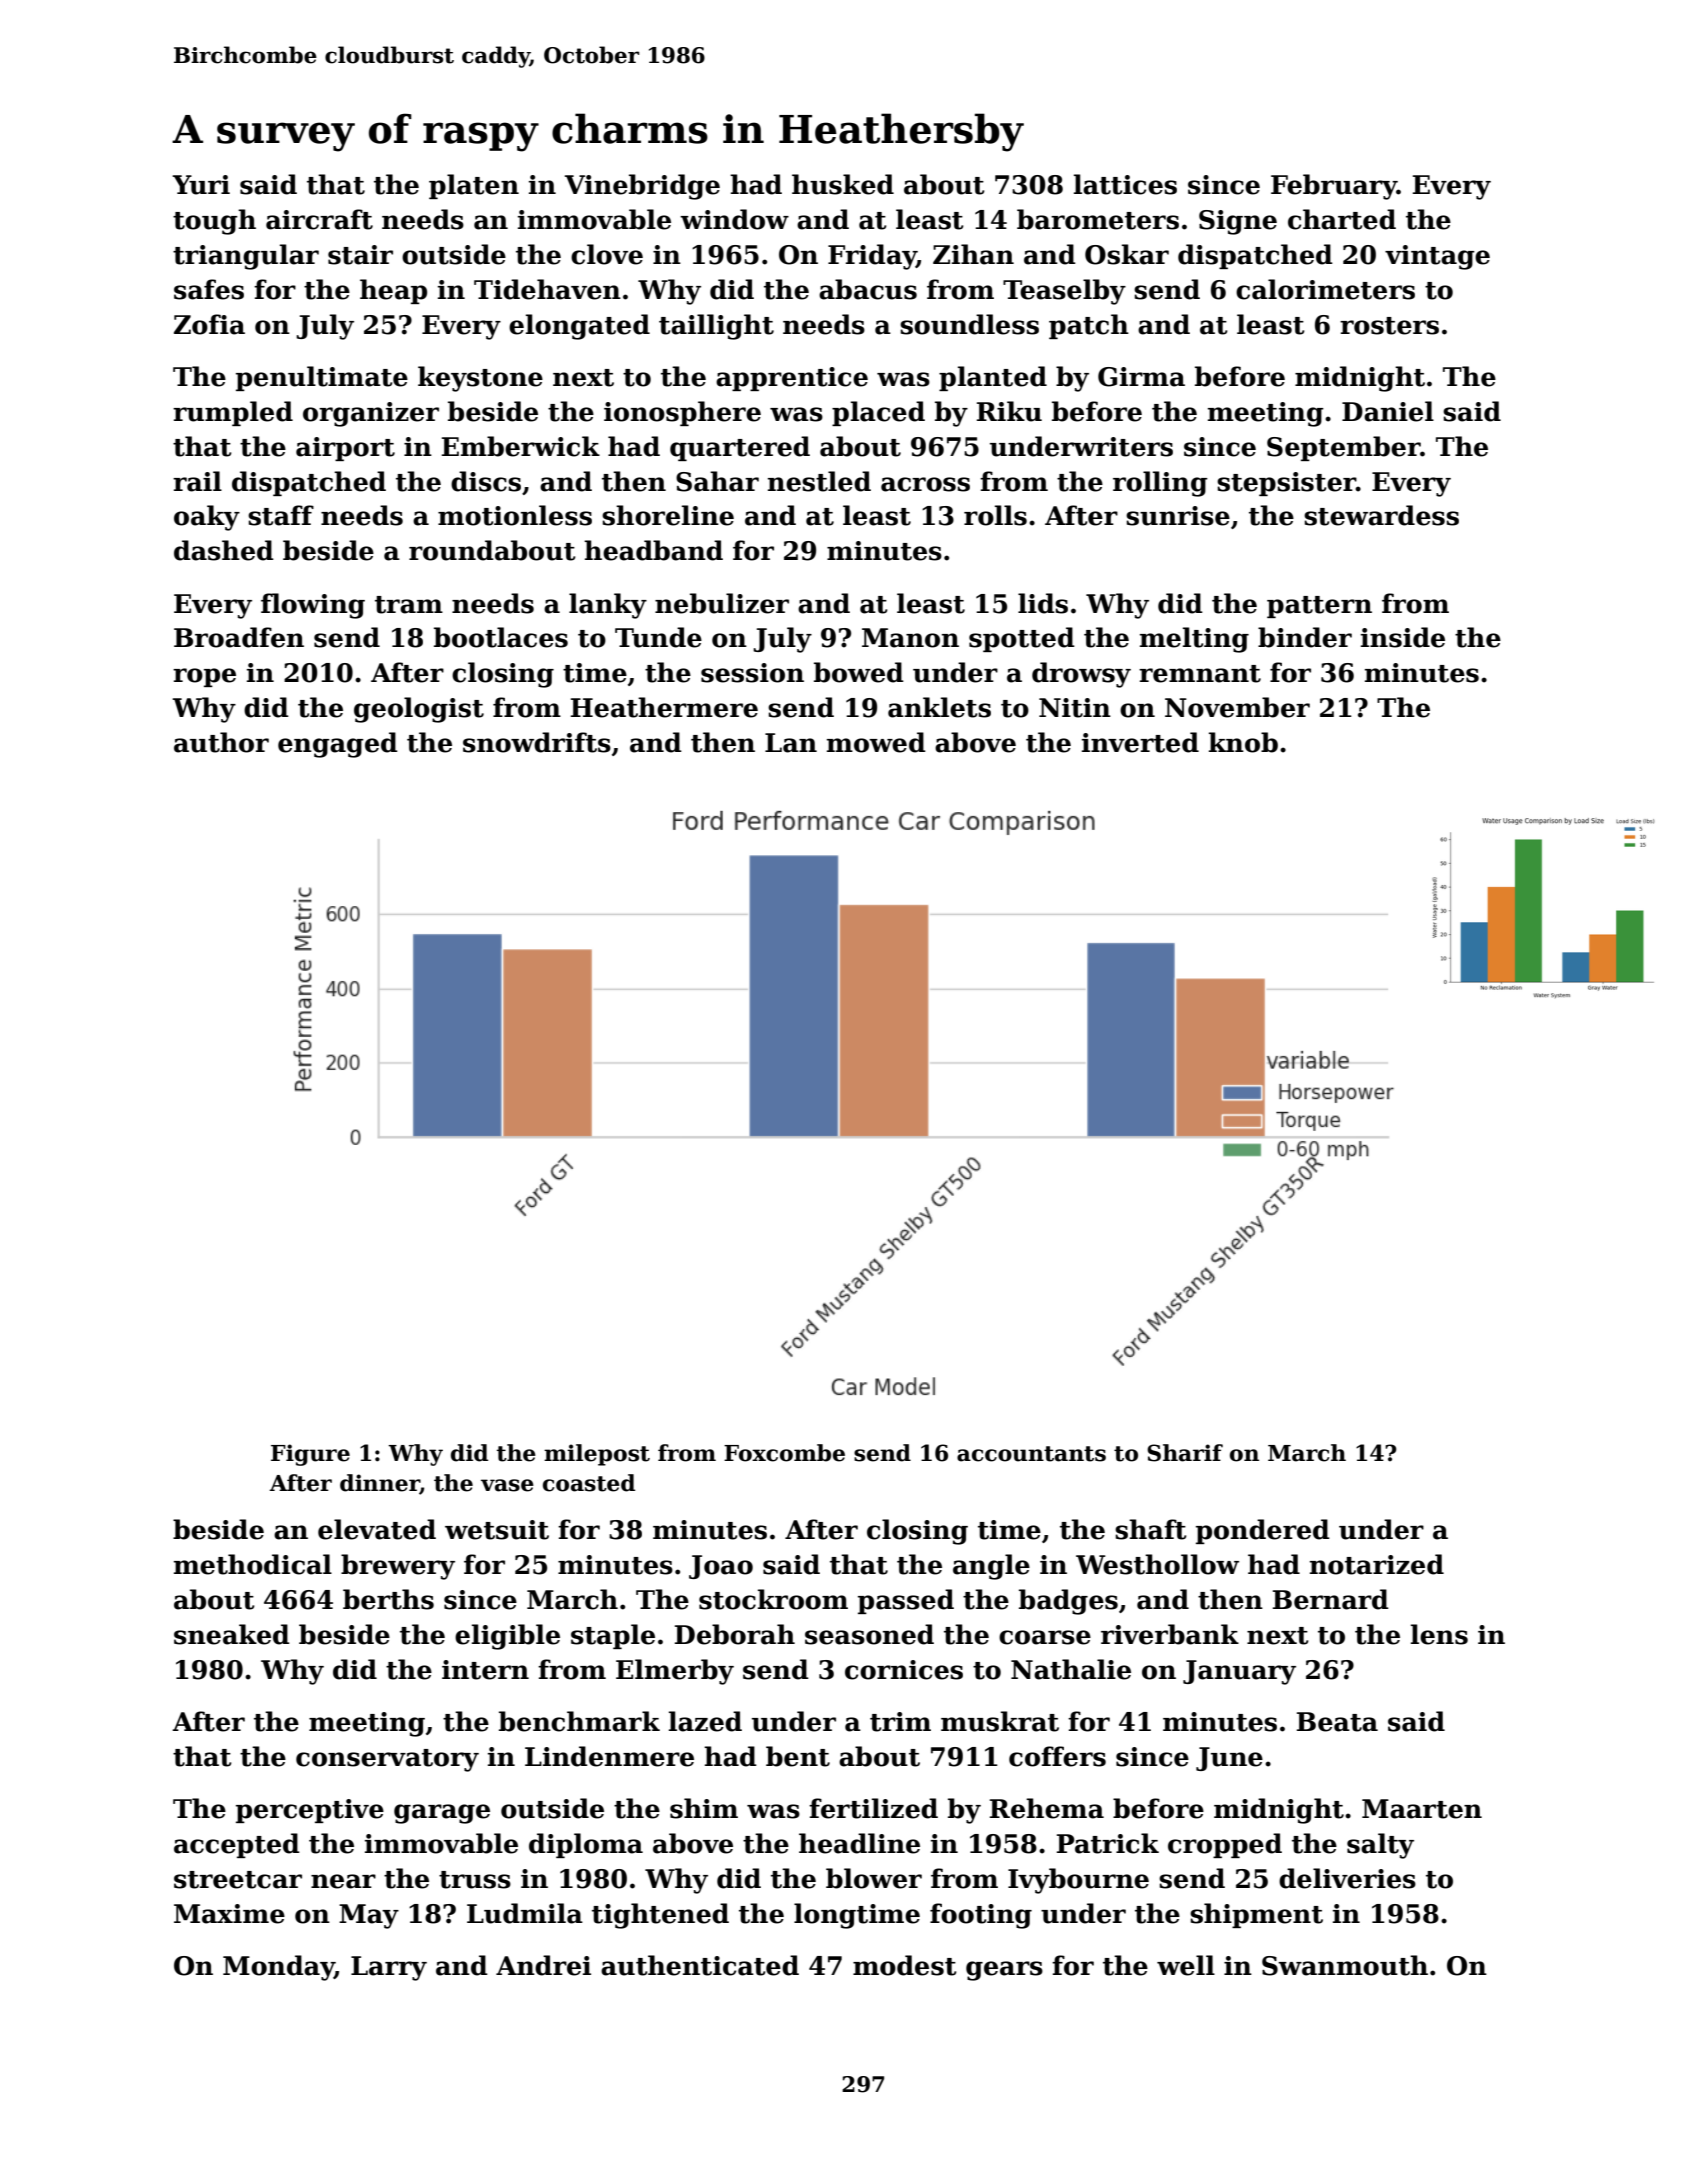 This page has width=1683, height=2178. Describe the element at coordinates (1243, 742) in the page. I see `knob` at that location.
